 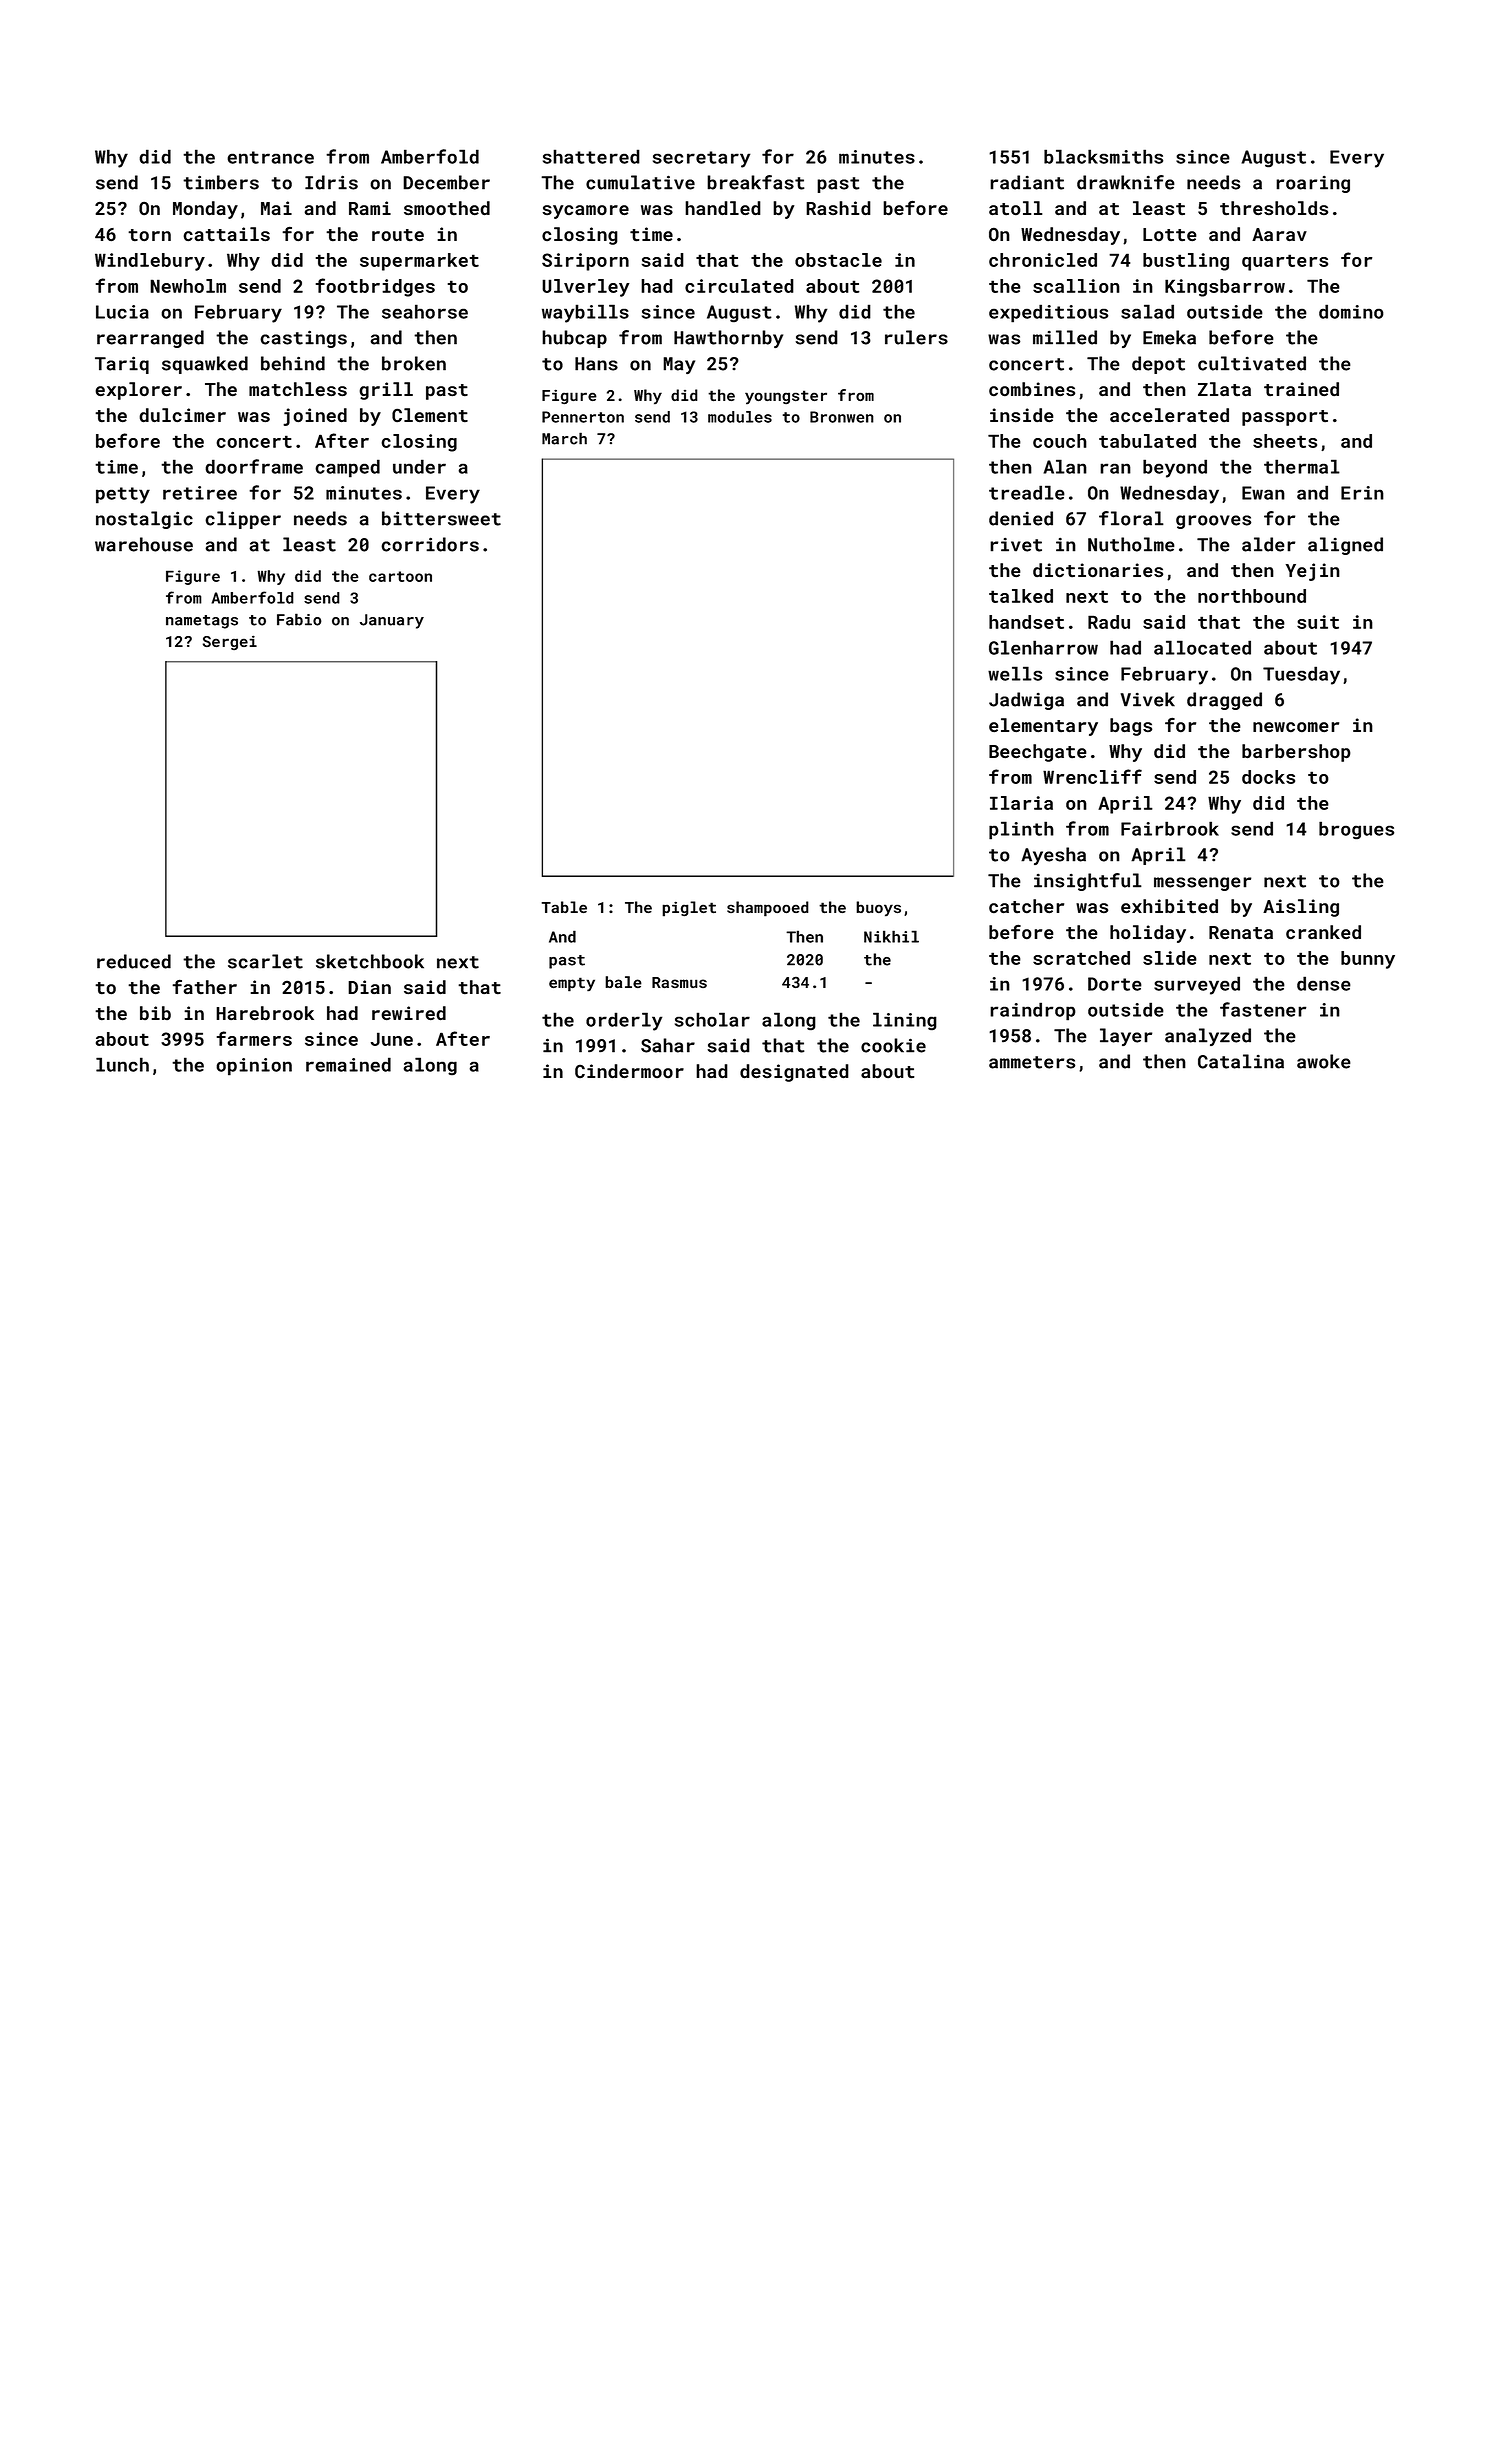 I want to click on treadle, so click(x=1027, y=492).
